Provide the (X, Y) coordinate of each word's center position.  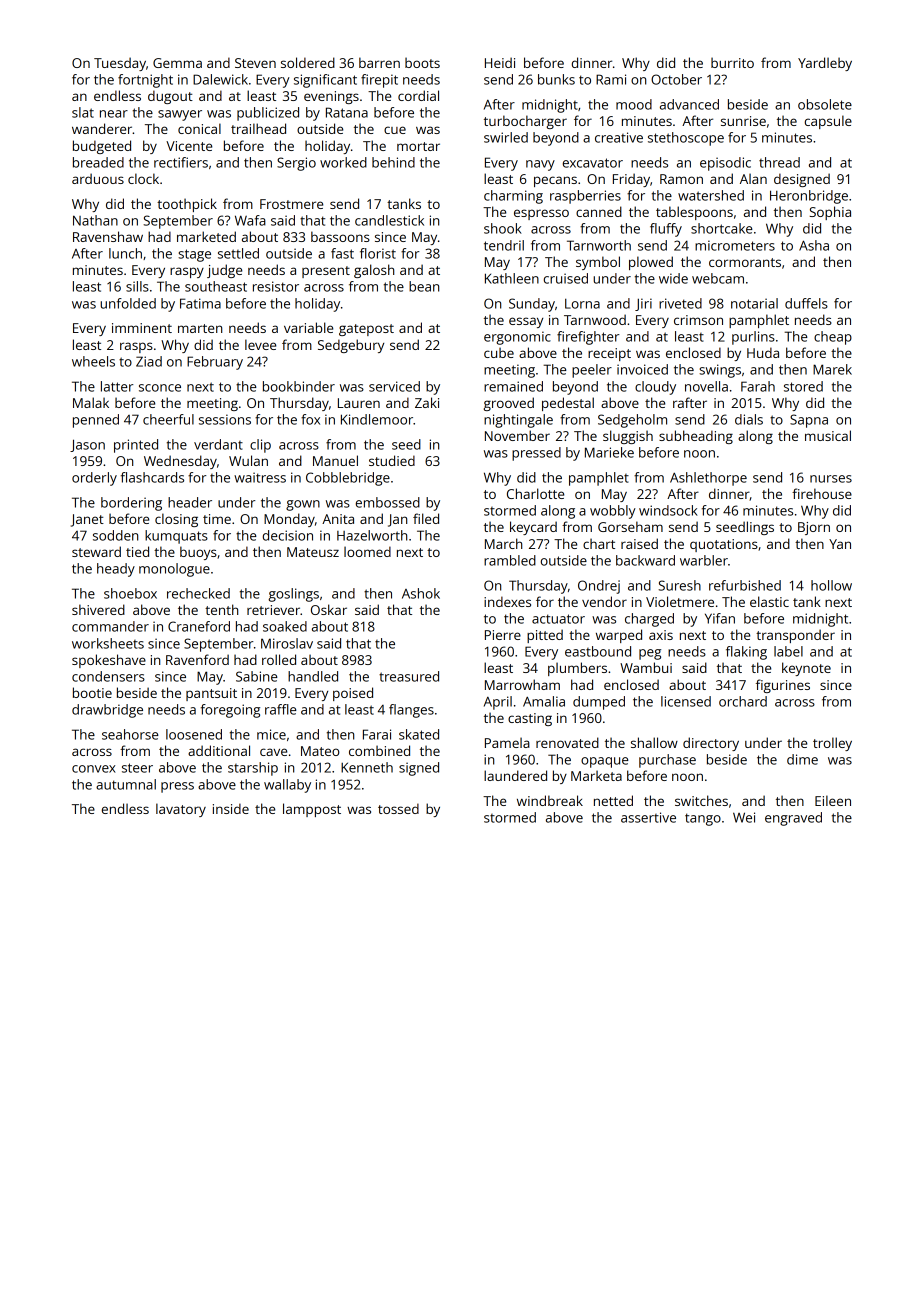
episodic (725, 164)
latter (117, 386)
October (676, 79)
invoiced (642, 369)
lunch (125, 253)
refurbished (745, 585)
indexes (507, 601)
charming (513, 197)
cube (499, 352)
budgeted (102, 147)
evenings (331, 97)
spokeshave (109, 661)
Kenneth (367, 767)
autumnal (126, 784)
